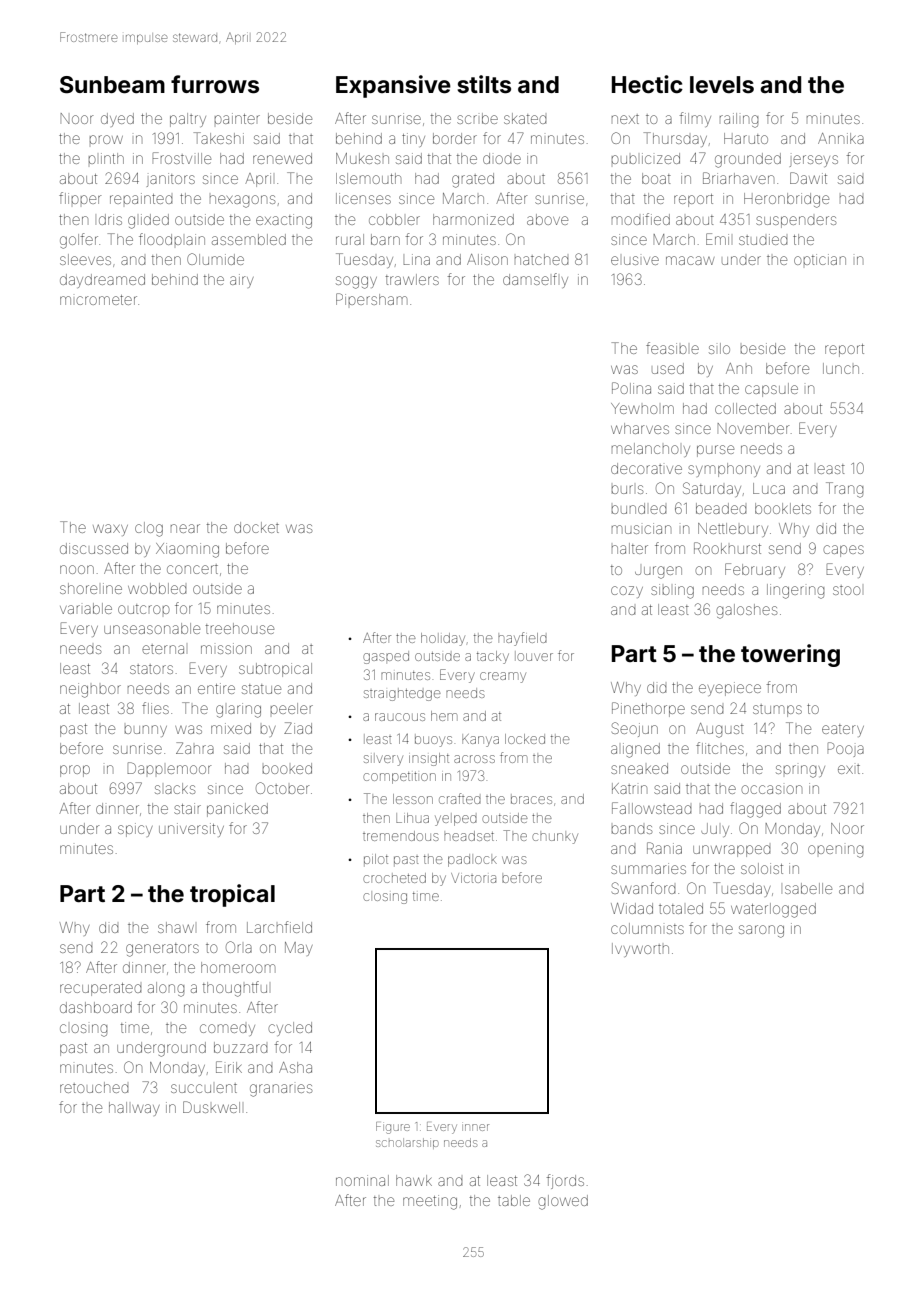 This page has height=1308, width=924. What do you see at coordinates (176, 927) in the page?
I see `shawl` at bounding box center [176, 927].
